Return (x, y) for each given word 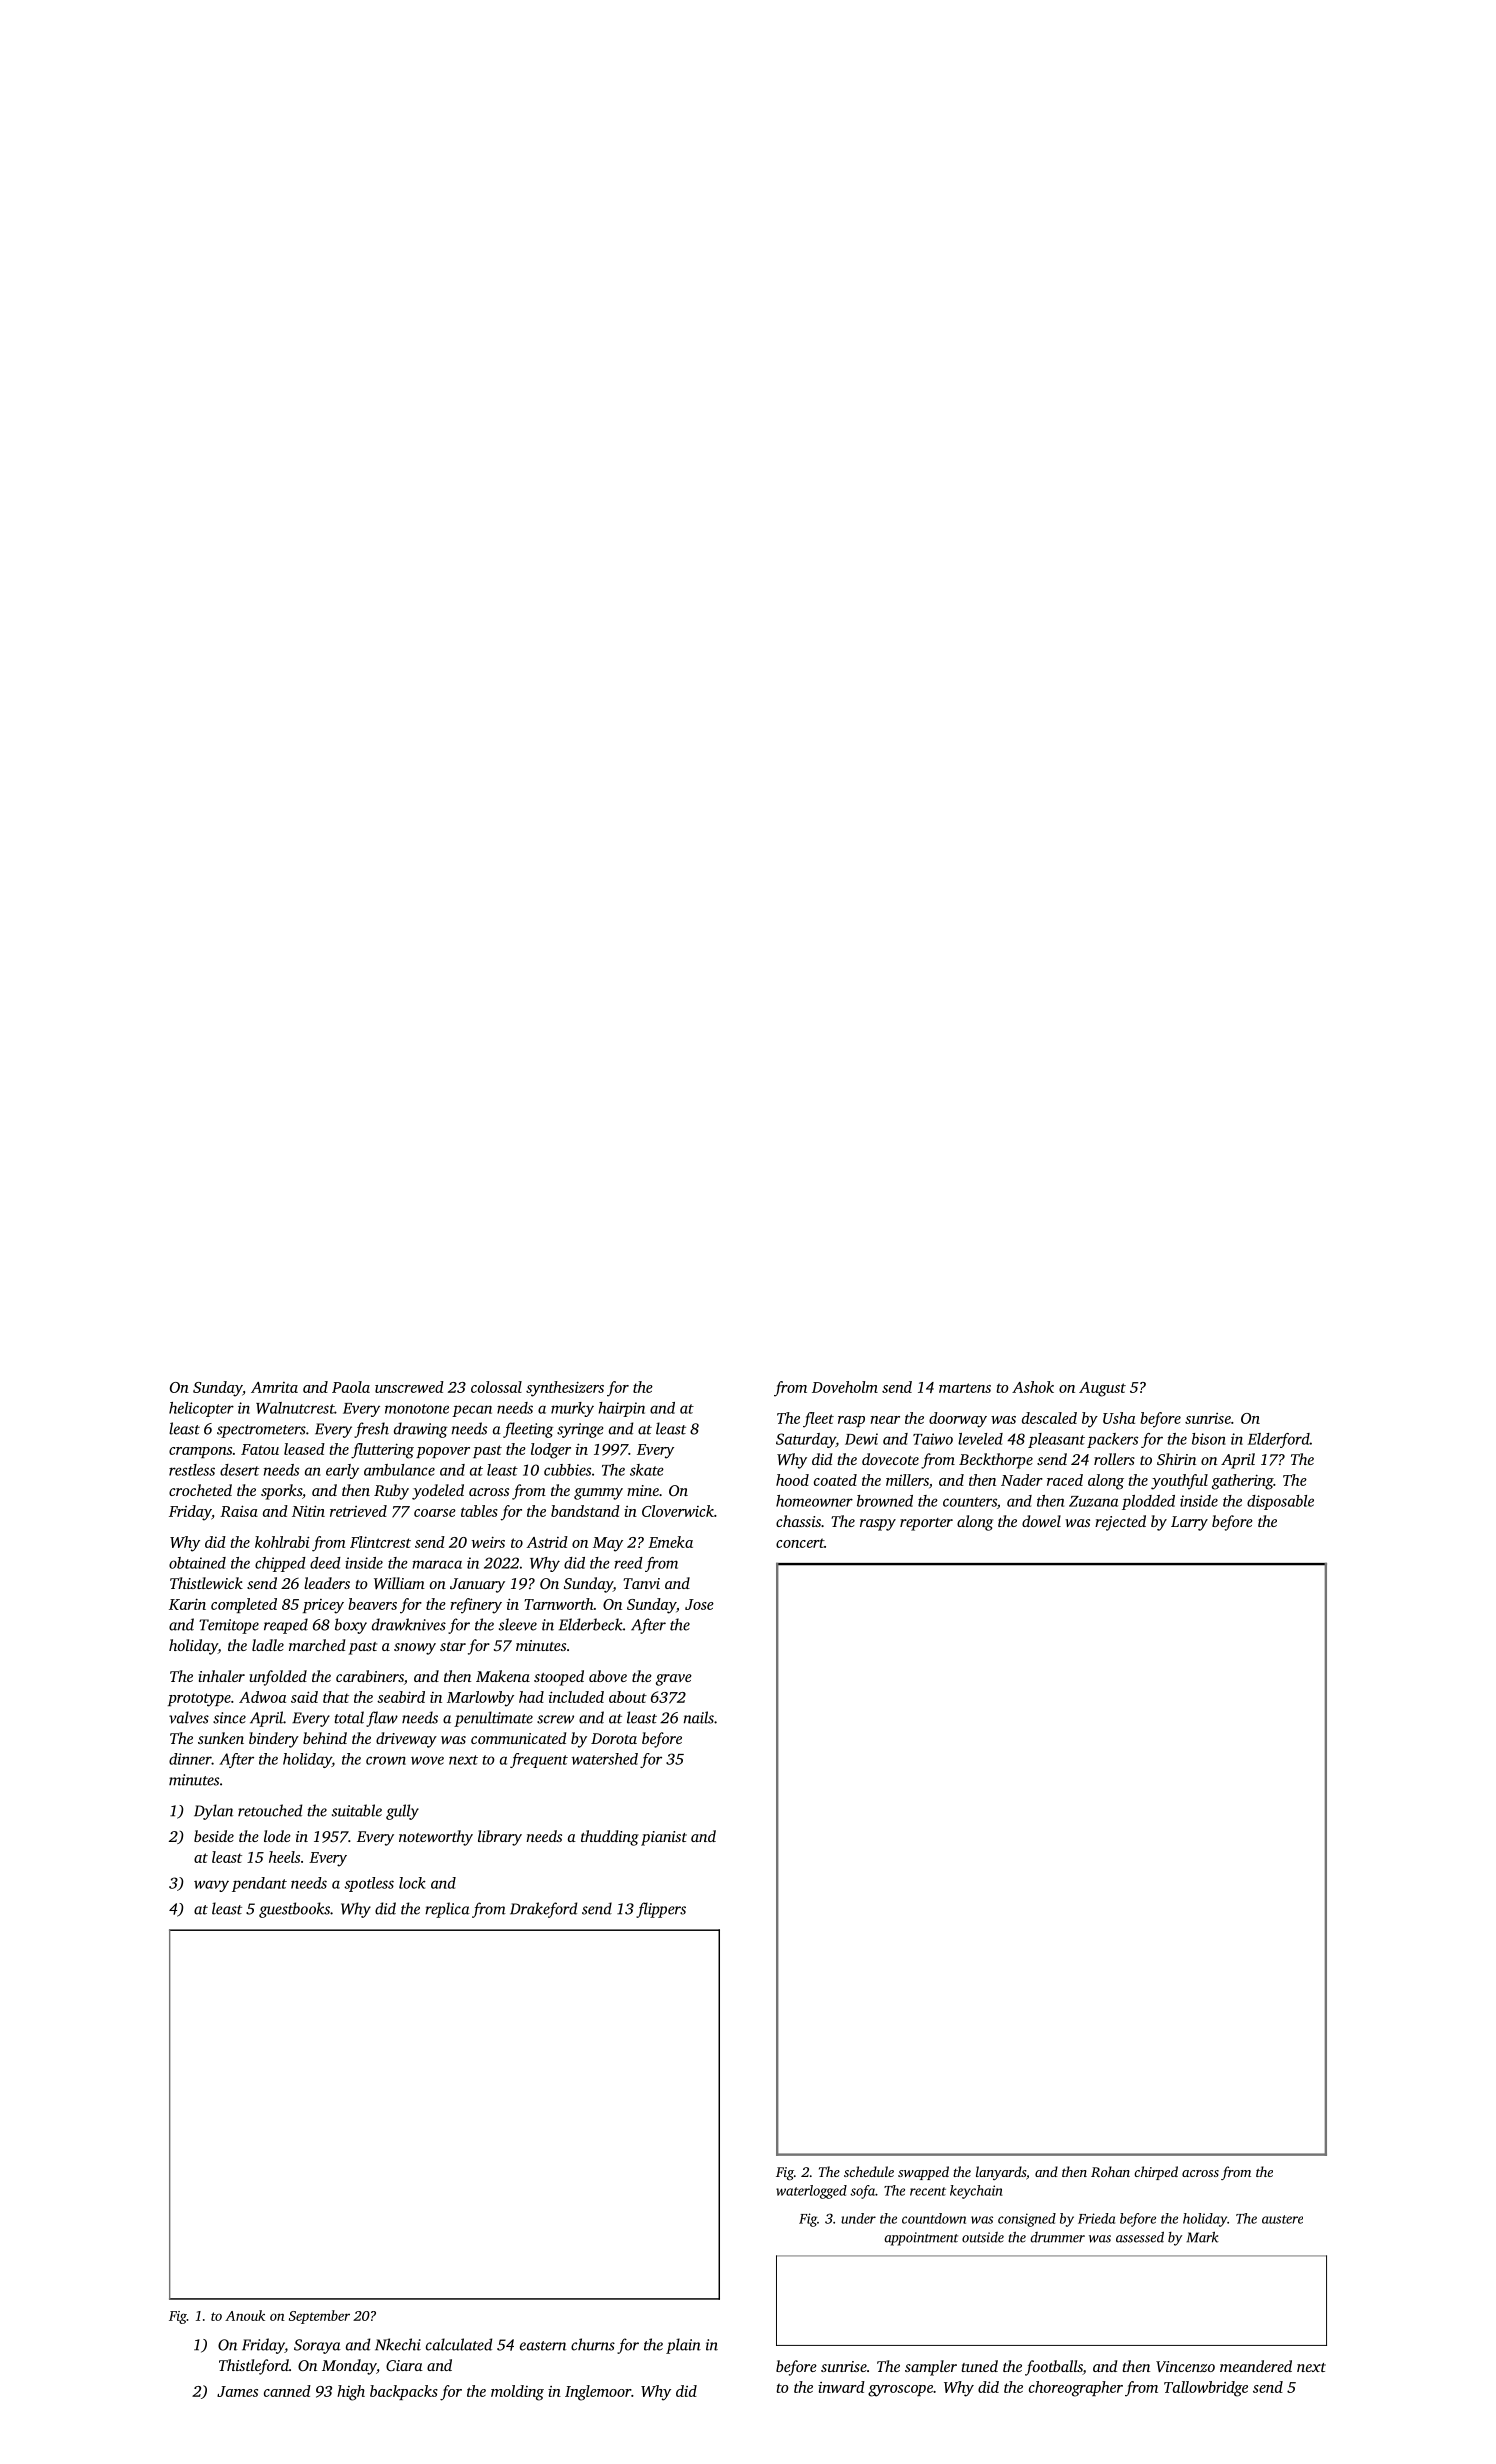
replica (447, 1910)
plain (683, 2346)
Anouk (245, 2315)
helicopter (201, 1409)
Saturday (806, 1440)
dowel (1041, 1521)
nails (699, 1717)
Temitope (229, 1626)
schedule (869, 2171)
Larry (1189, 1523)
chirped (1156, 2173)
